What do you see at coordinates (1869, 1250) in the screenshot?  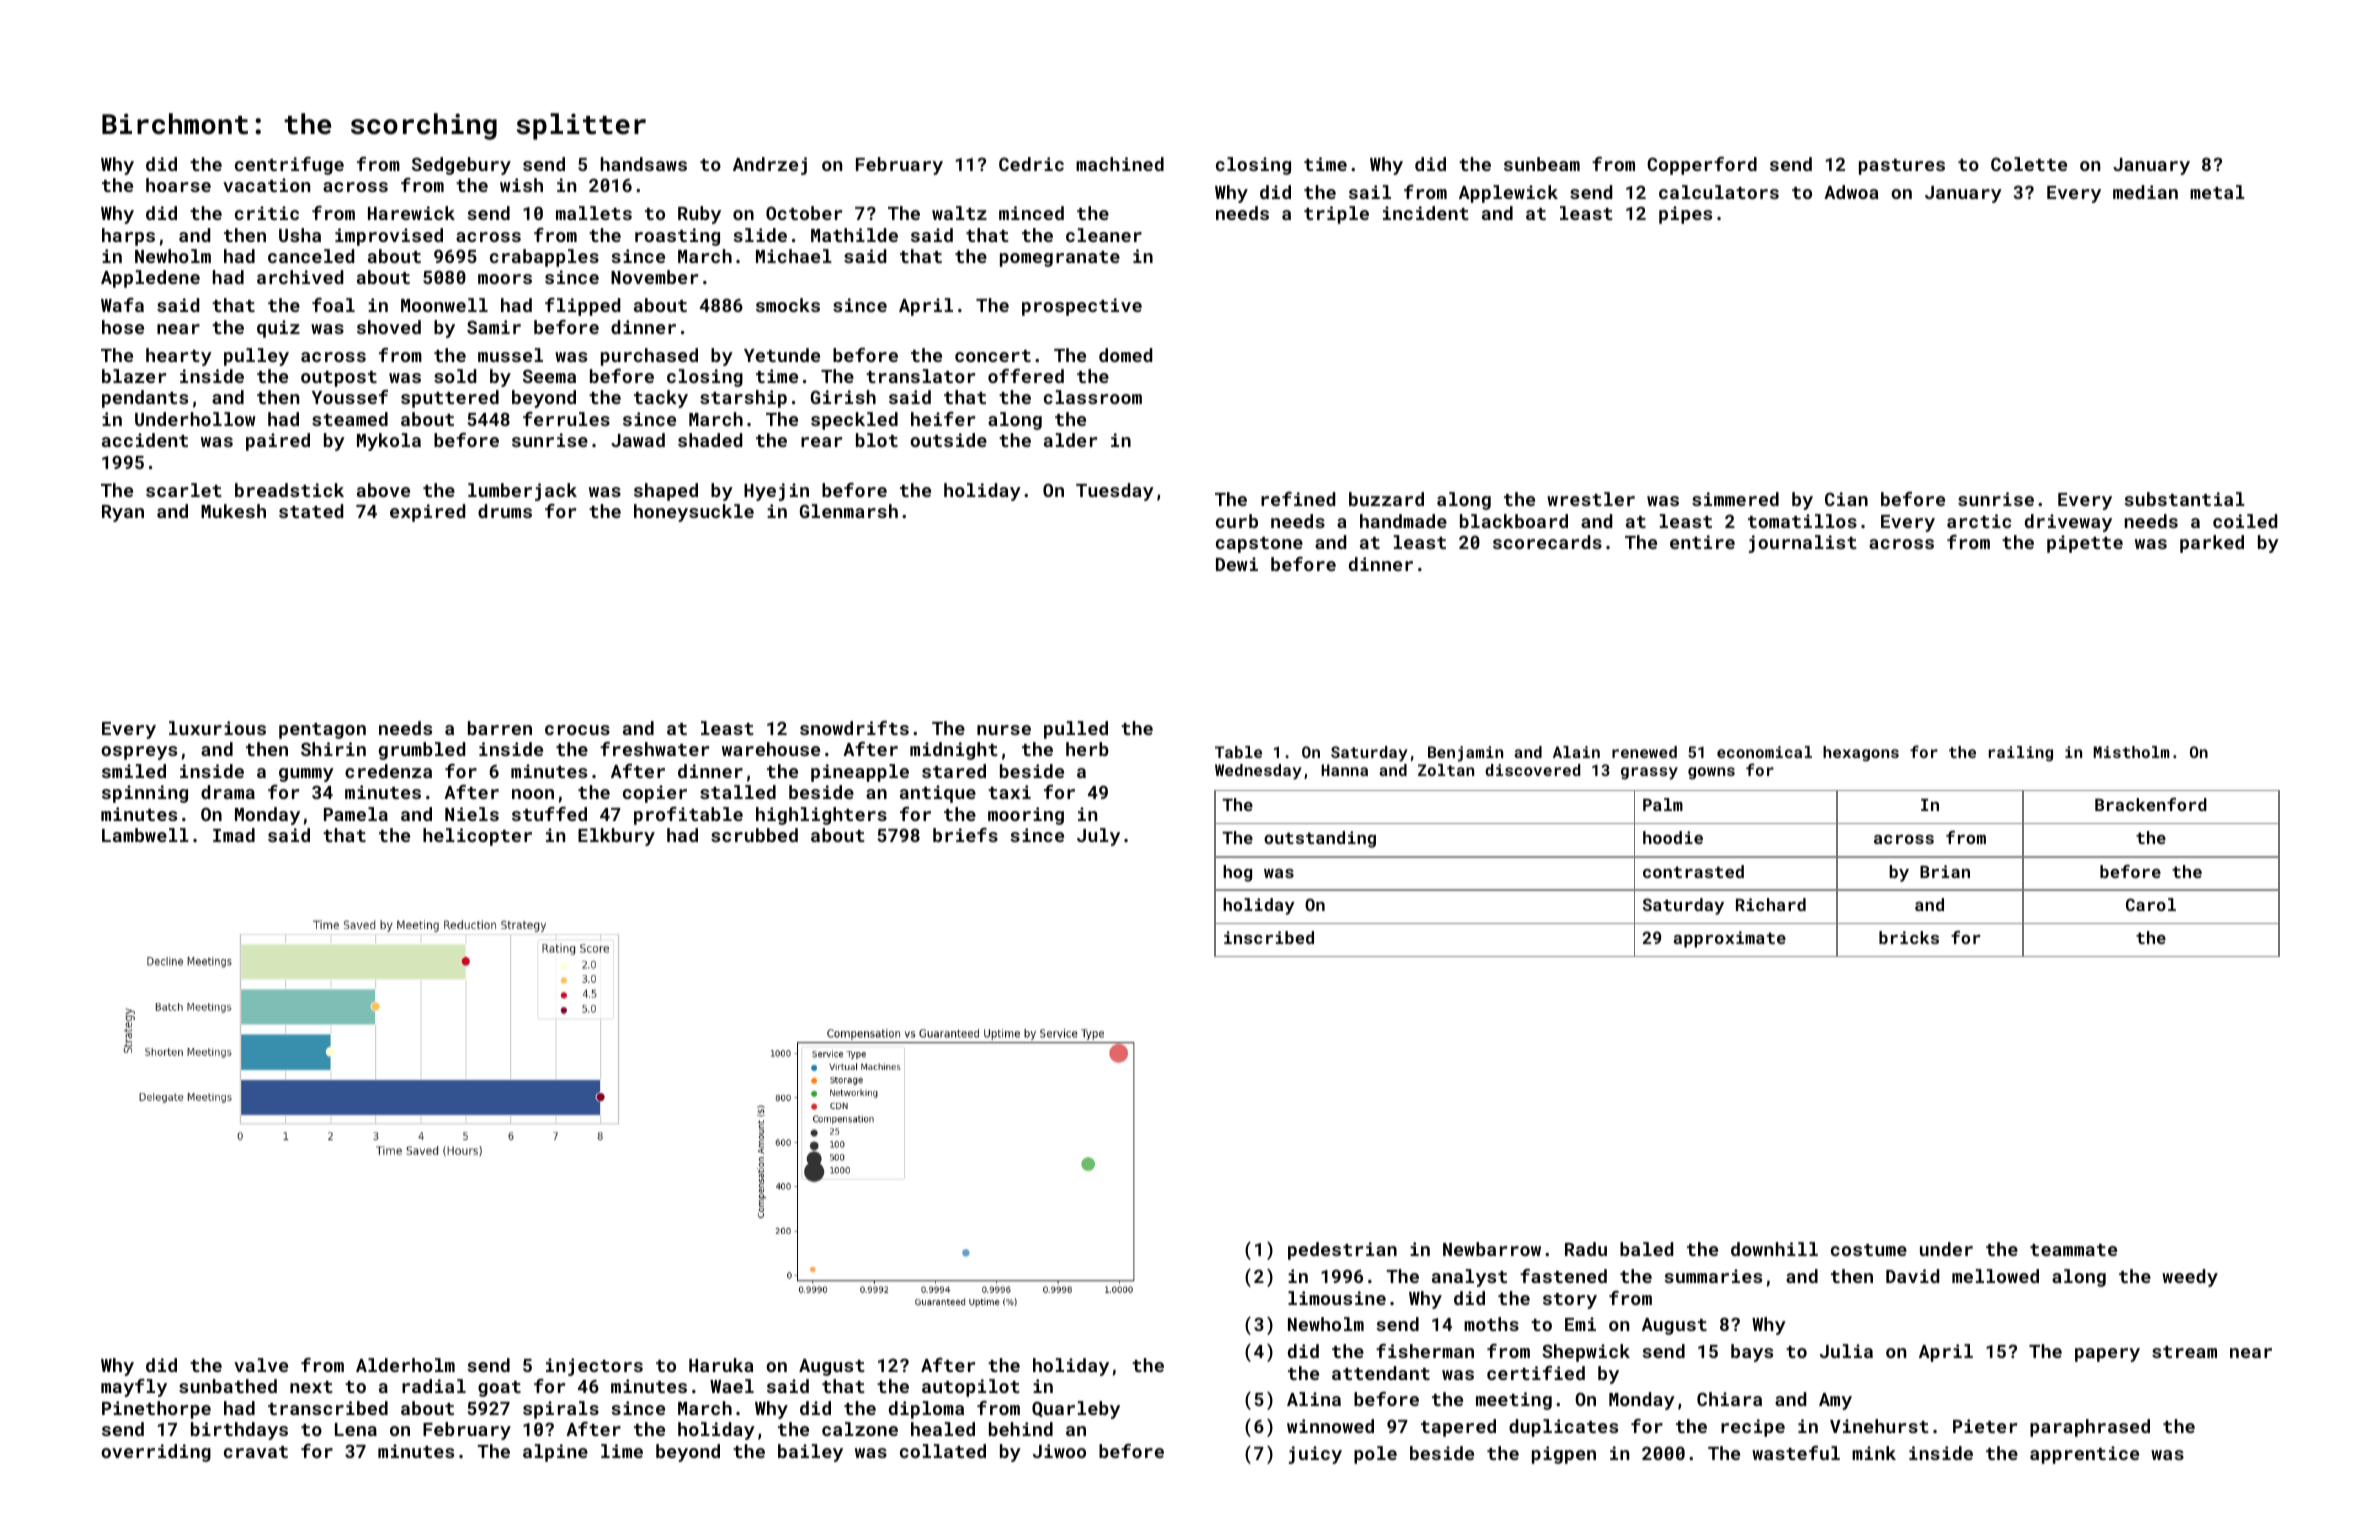 I see `costume` at bounding box center [1869, 1250].
